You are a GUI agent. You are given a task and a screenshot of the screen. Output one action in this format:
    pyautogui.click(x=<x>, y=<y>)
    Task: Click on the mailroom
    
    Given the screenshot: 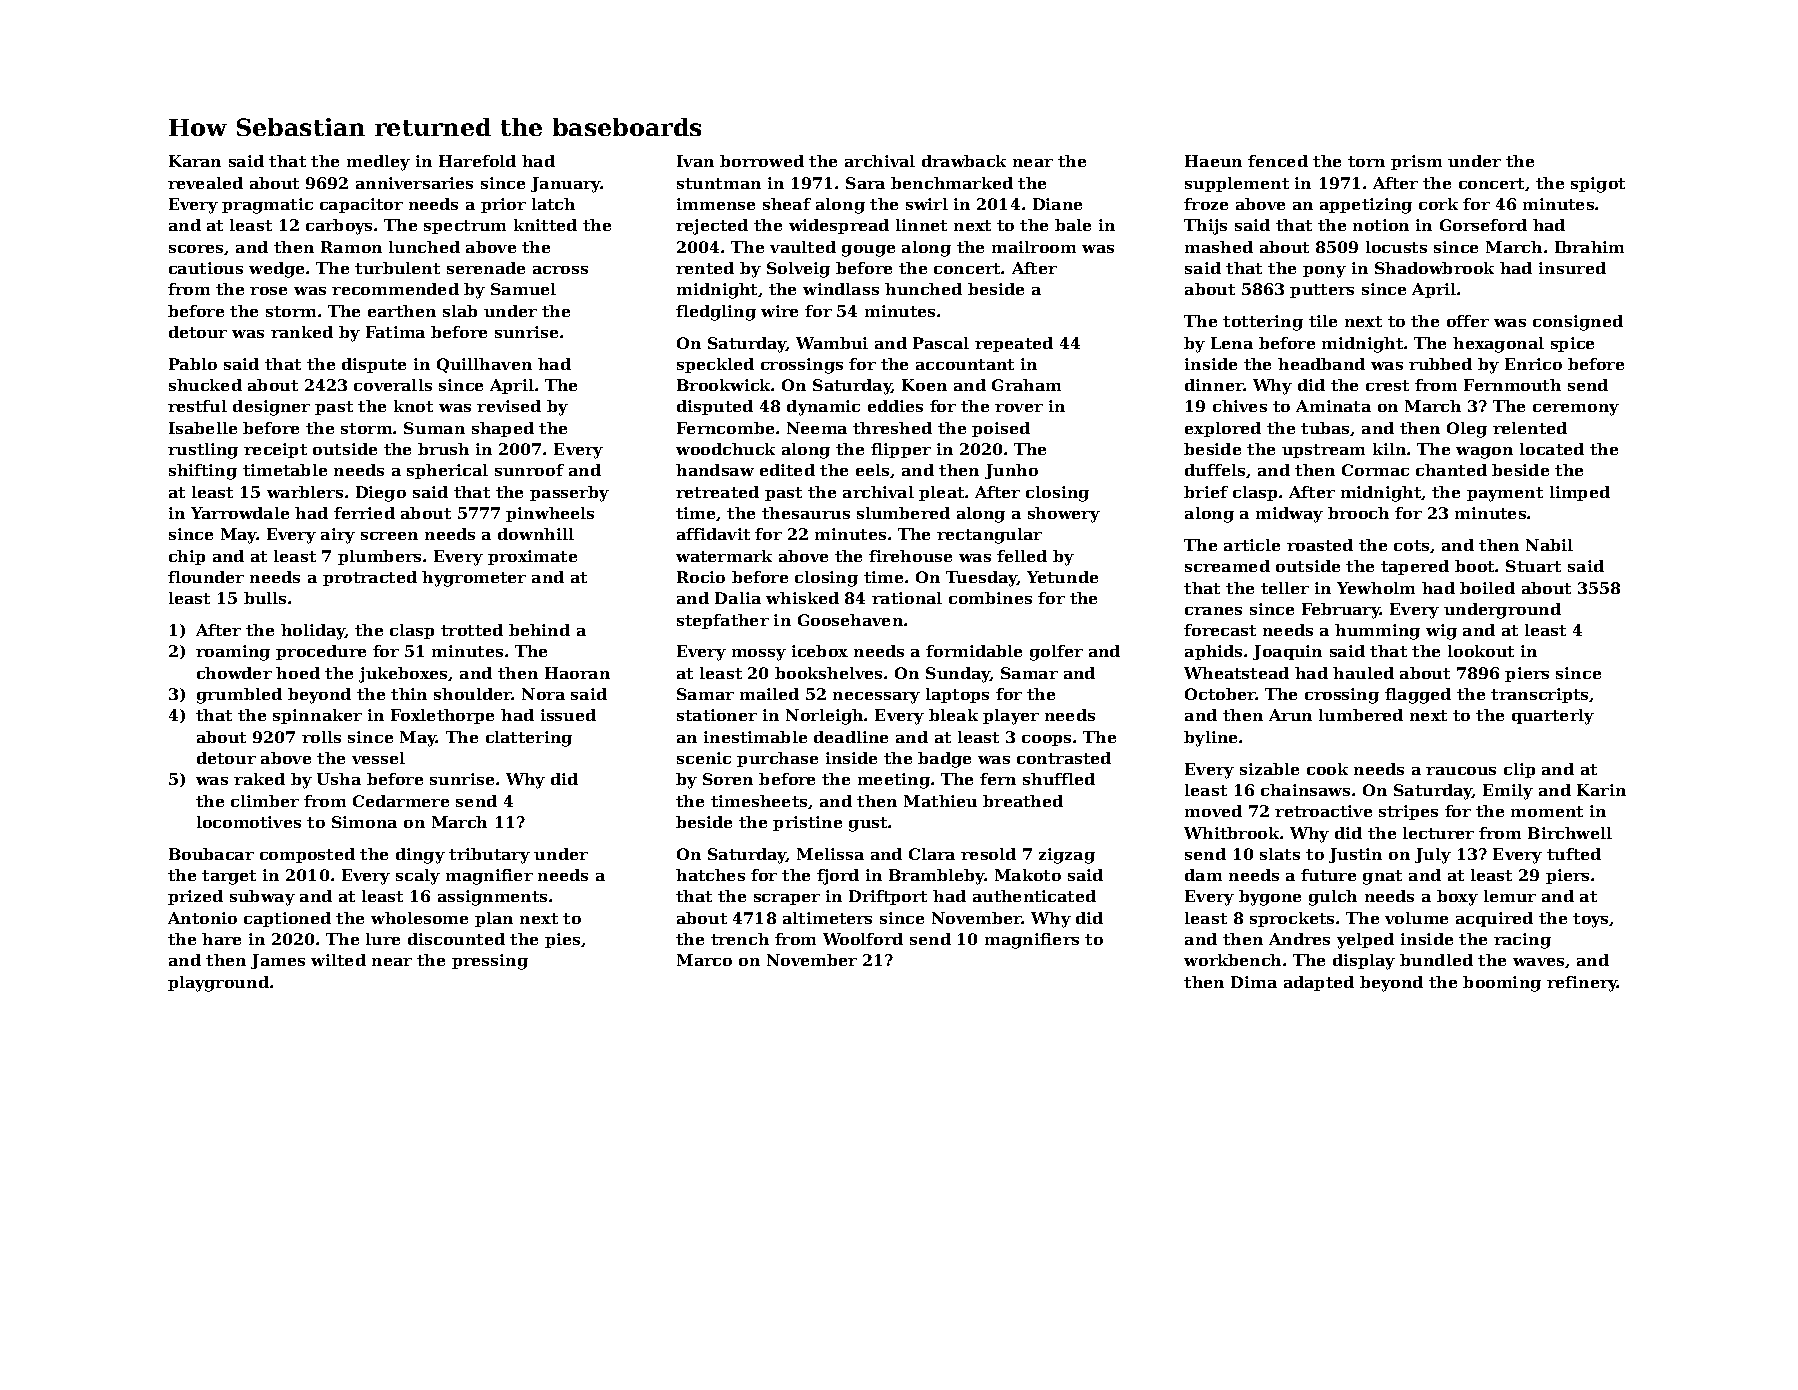 What is the action you would take?
    pyautogui.click(x=1034, y=247)
